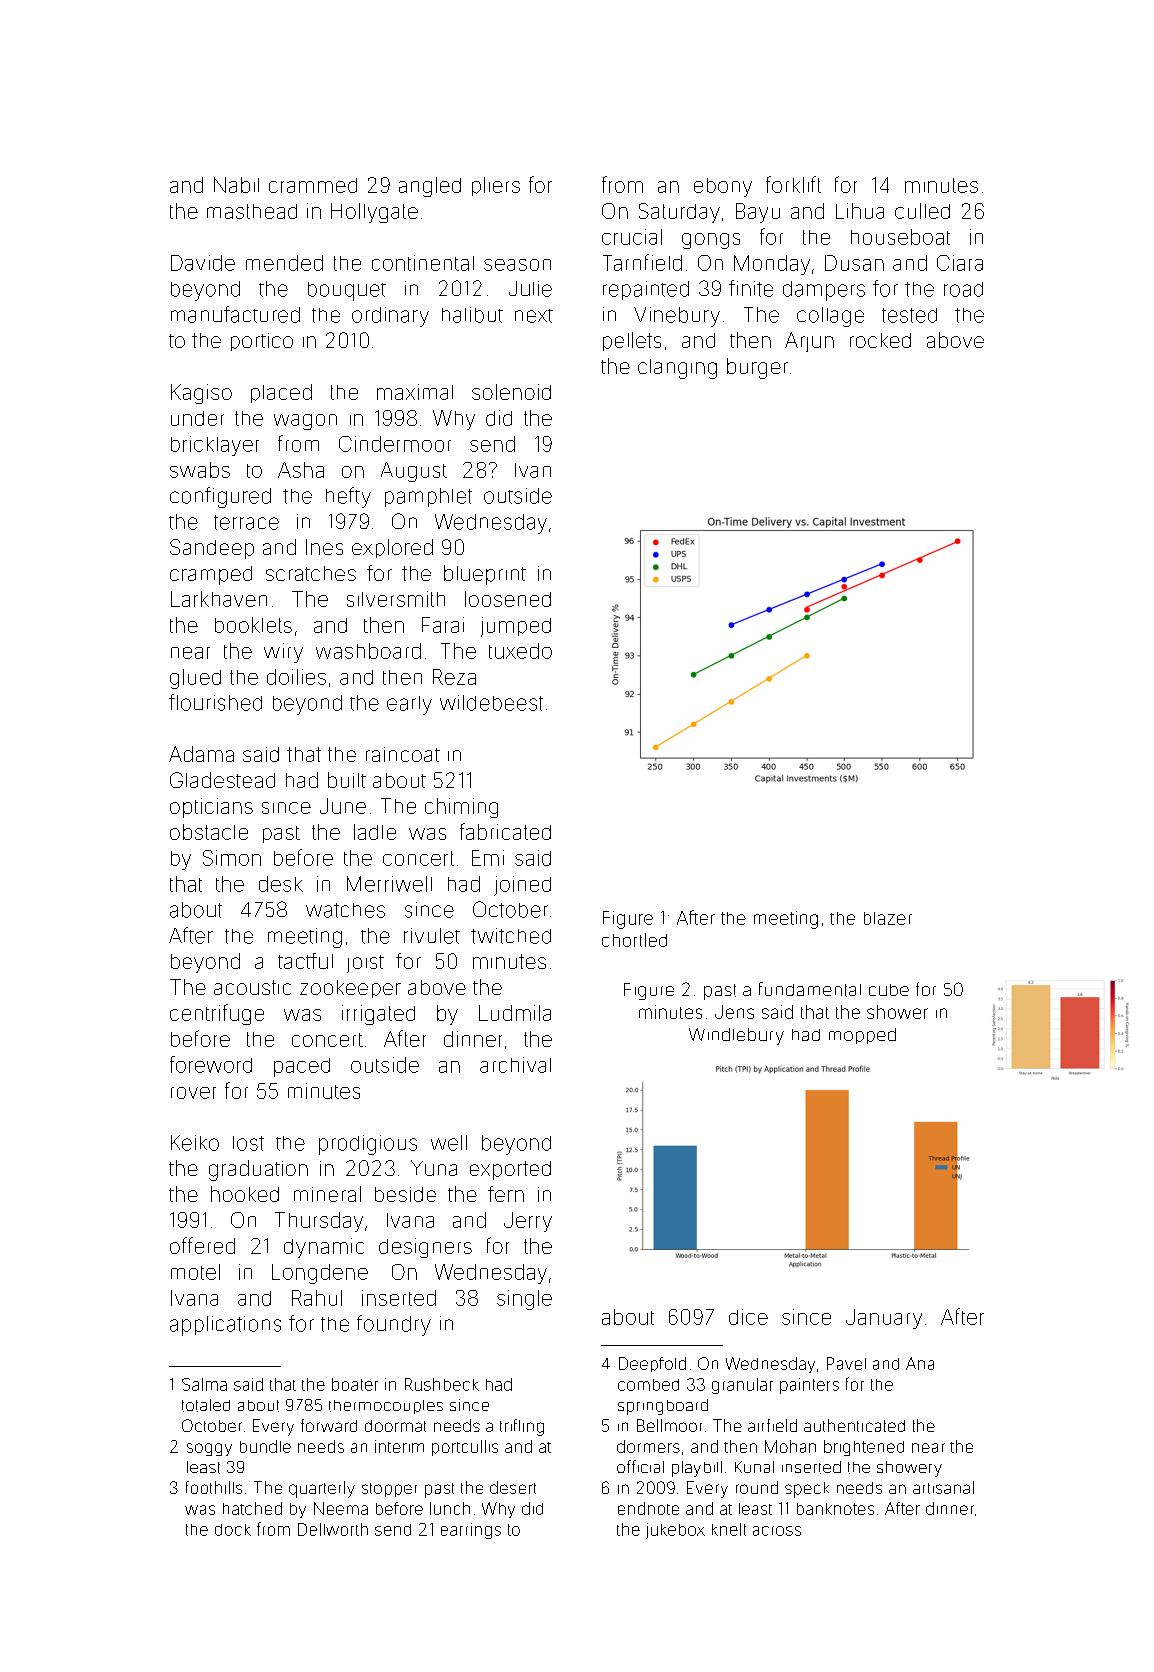  What do you see at coordinates (488, 858) in the document?
I see `Emi` at bounding box center [488, 858].
